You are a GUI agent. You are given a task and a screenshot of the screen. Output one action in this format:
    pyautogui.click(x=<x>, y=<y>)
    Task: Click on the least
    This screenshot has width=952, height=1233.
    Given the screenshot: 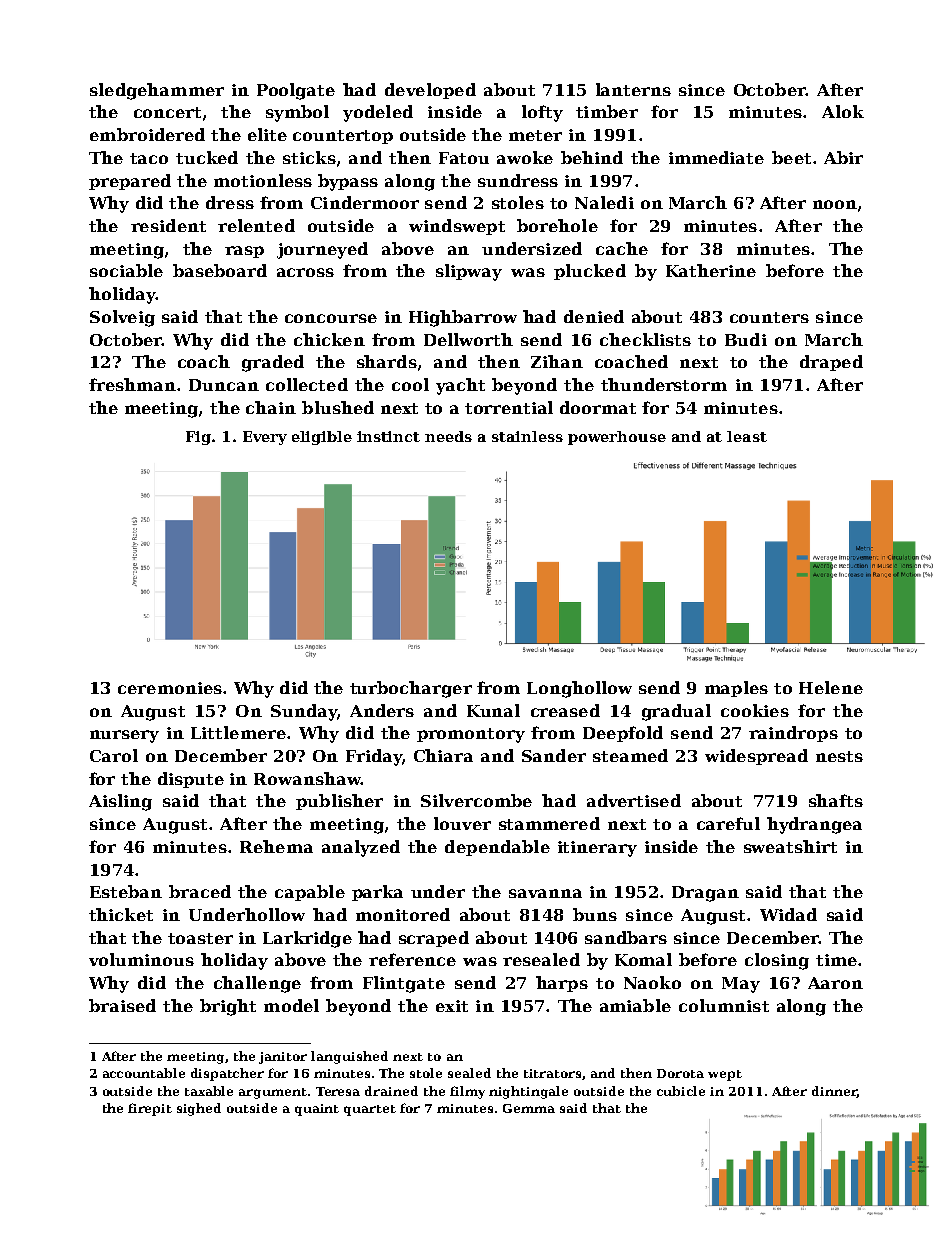 What is the action you would take?
    pyautogui.click(x=747, y=436)
